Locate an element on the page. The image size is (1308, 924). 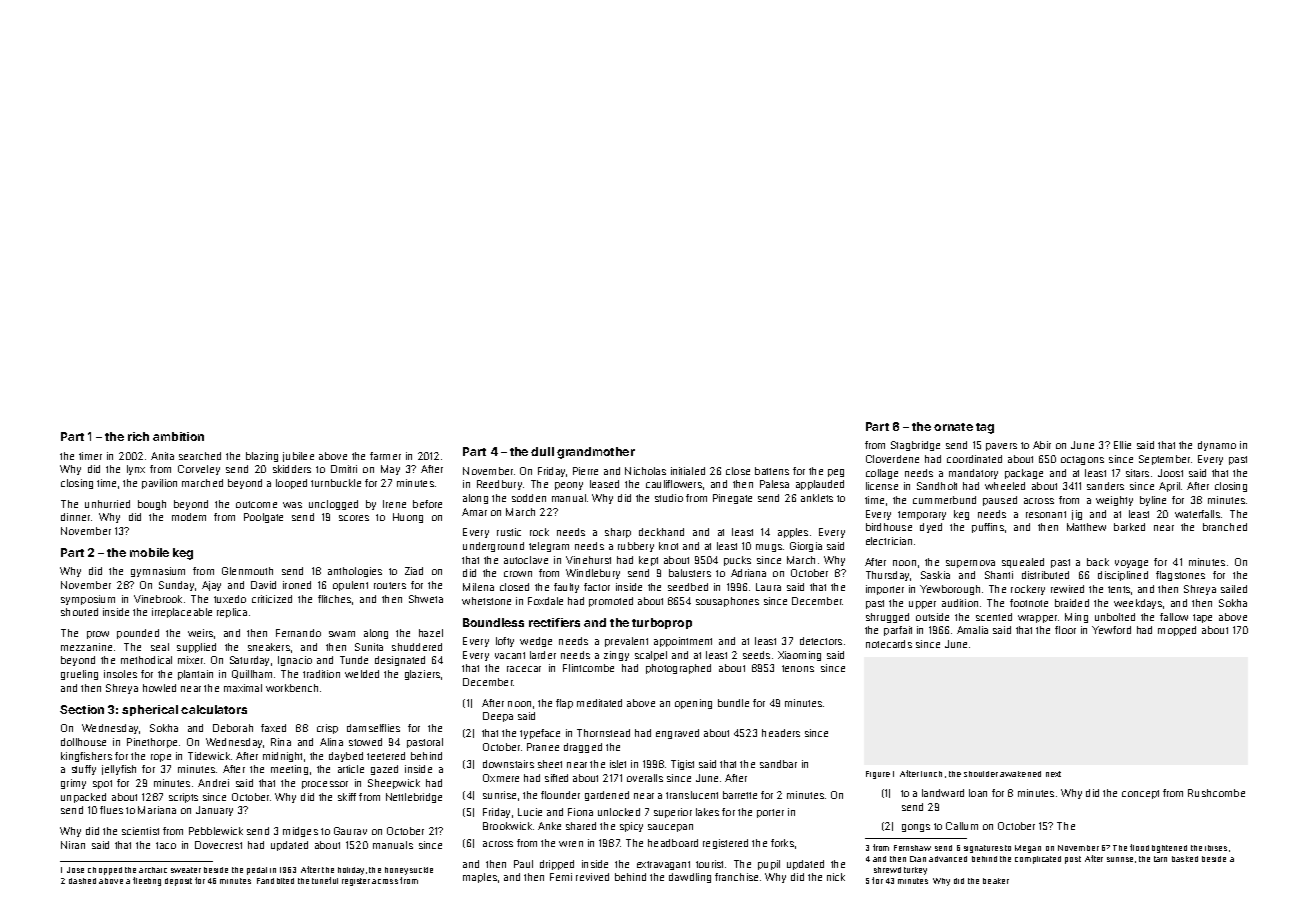
next is located at coordinates (1053, 774).
